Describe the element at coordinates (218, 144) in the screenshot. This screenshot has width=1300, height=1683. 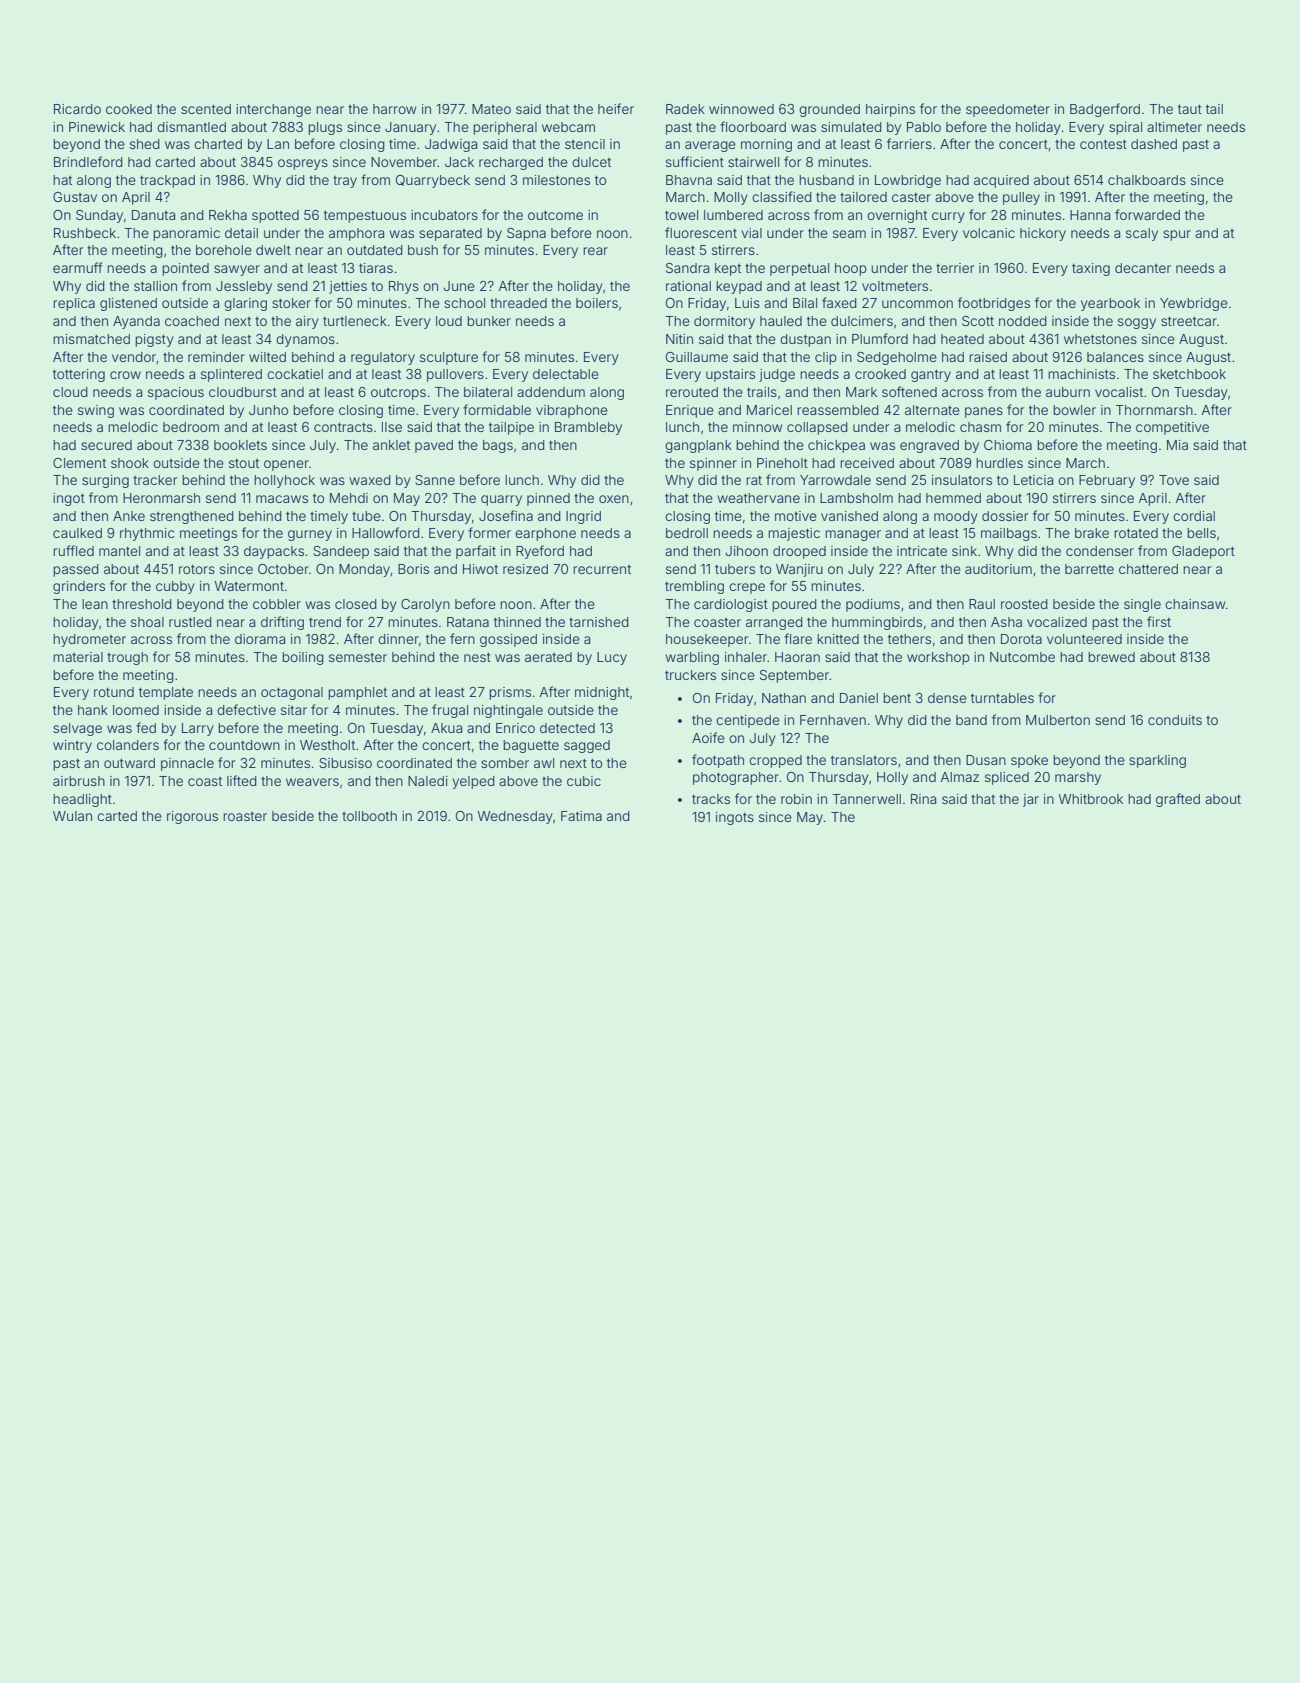
I see `charted` at that location.
